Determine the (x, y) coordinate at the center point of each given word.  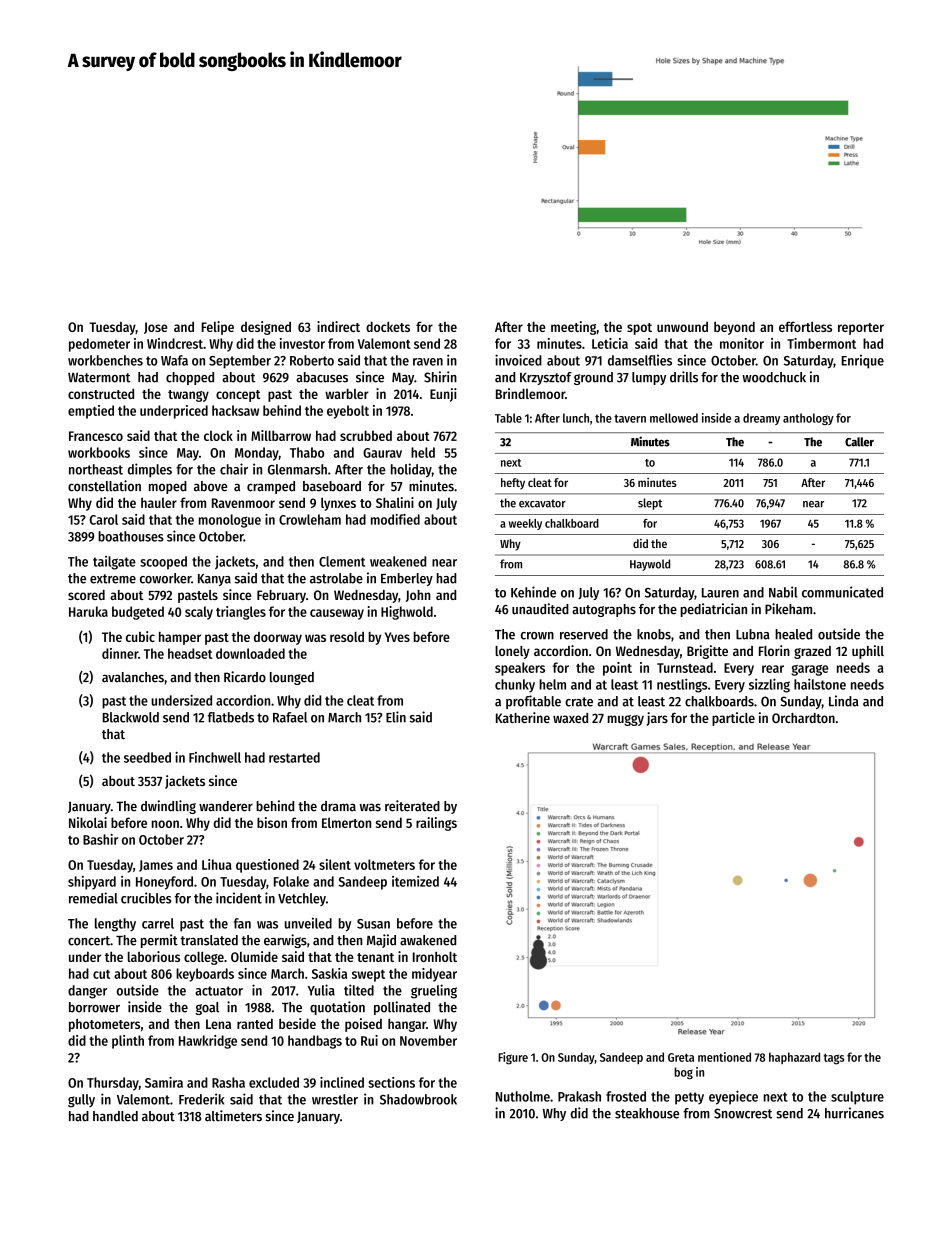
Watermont (99, 378)
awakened (428, 940)
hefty (513, 484)
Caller (859, 442)
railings (436, 824)
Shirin (440, 377)
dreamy (761, 419)
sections (391, 1082)
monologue (230, 521)
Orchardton (803, 718)
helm (552, 684)
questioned (267, 866)
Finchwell (215, 757)
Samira (164, 1082)
